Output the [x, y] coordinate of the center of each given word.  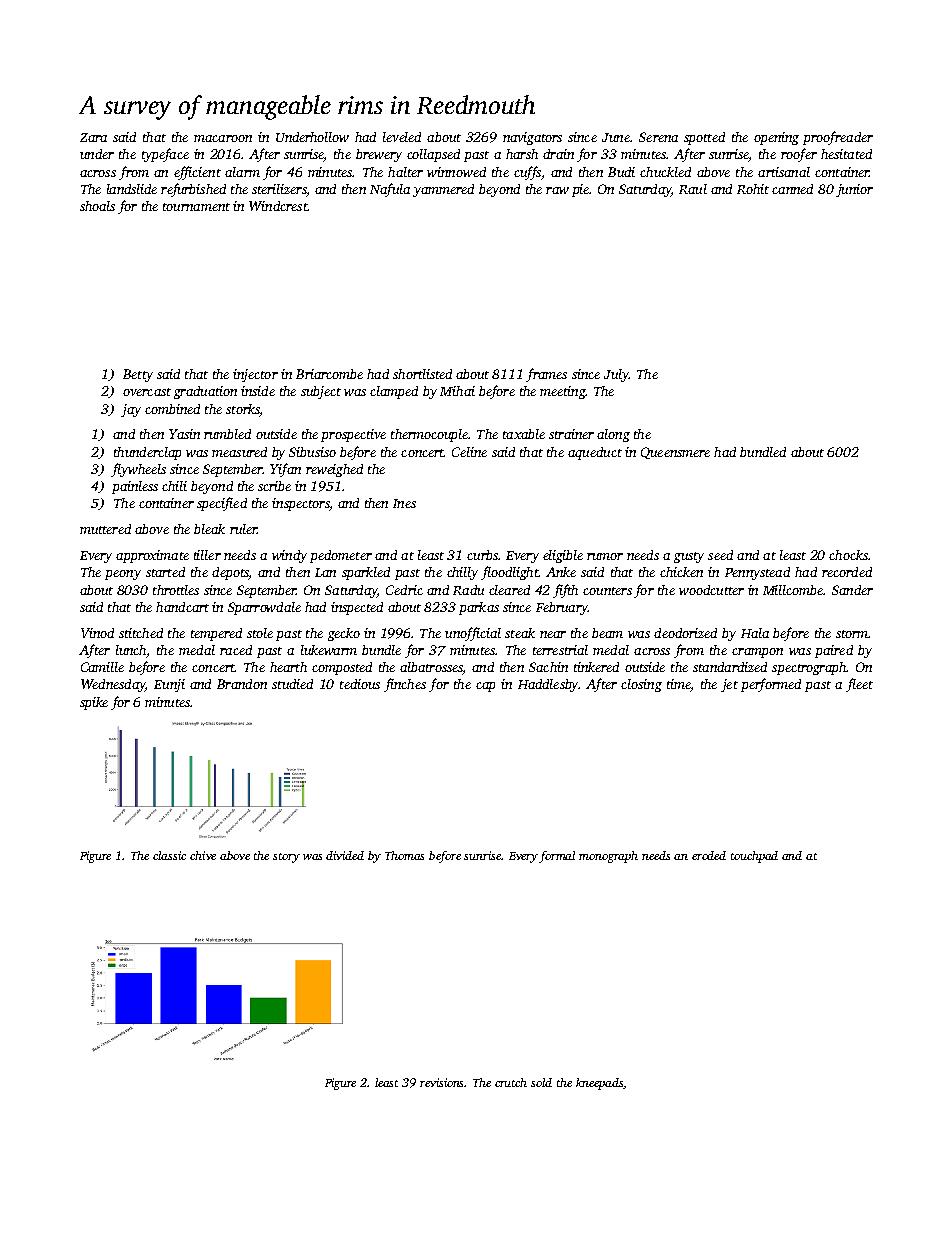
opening [776, 138]
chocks [848, 555]
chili [174, 486]
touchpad [754, 857]
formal [557, 857]
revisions [442, 1082]
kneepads [599, 1084]
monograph [608, 857]
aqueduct [595, 453]
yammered [443, 190]
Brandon [242, 684]
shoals [97, 206]
